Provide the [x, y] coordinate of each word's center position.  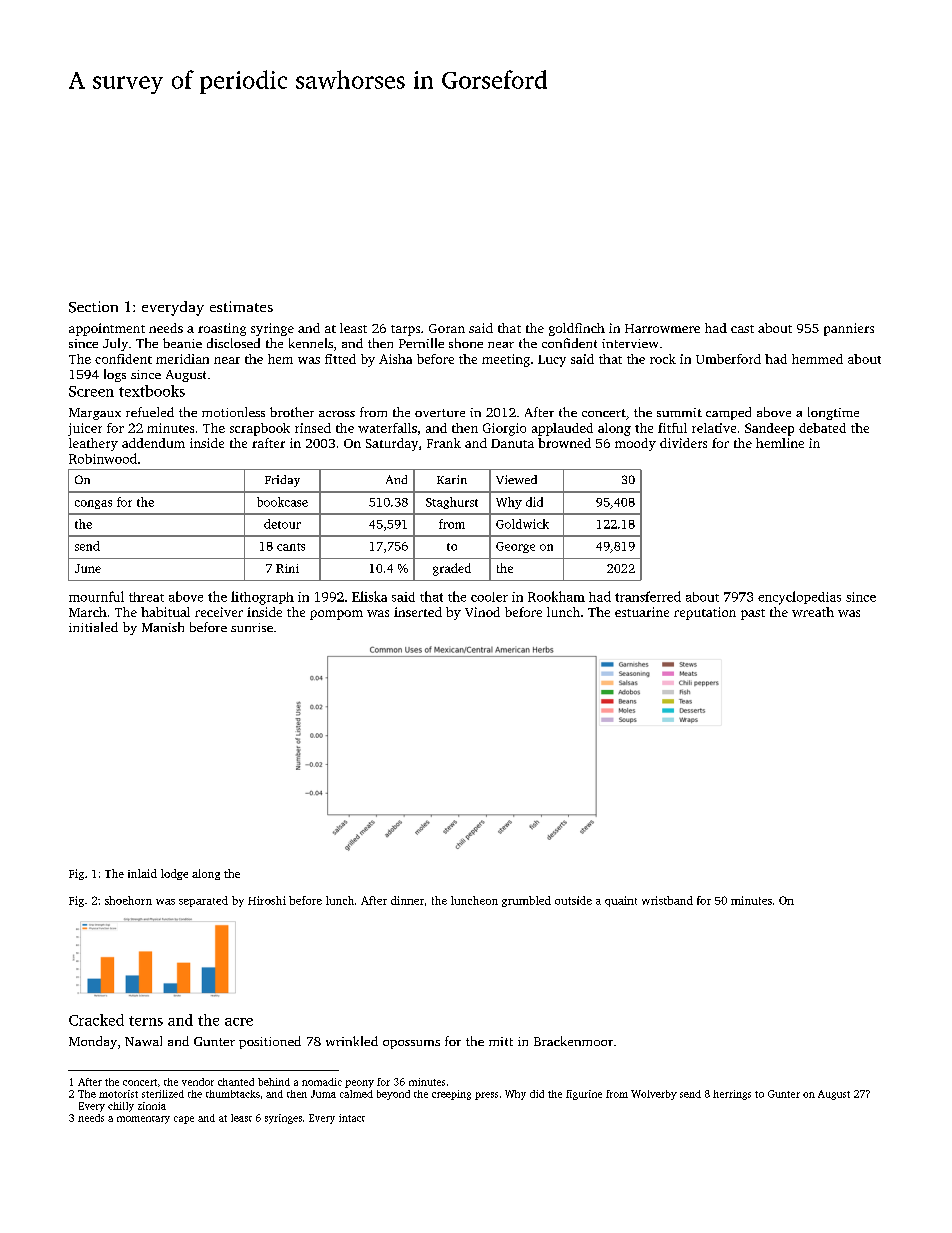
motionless [233, 412]
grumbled [526, 901]
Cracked [96, 1020]
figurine [584, 1095]
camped [728, 413]
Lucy [552, 361]
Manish [163, 627]
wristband [667, 900]
